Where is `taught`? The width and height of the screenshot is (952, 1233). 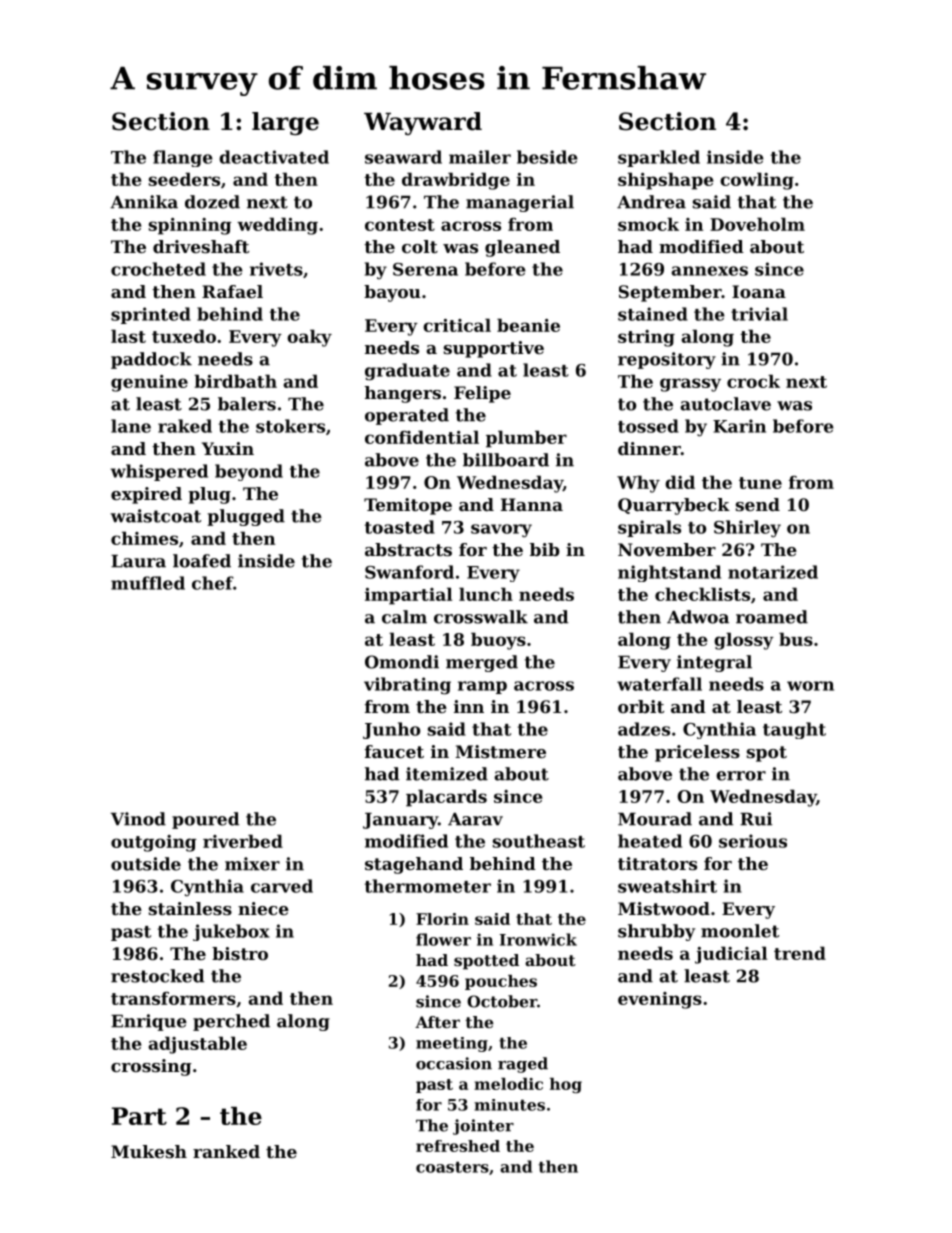 taught is located at coordinates (794, 730).
